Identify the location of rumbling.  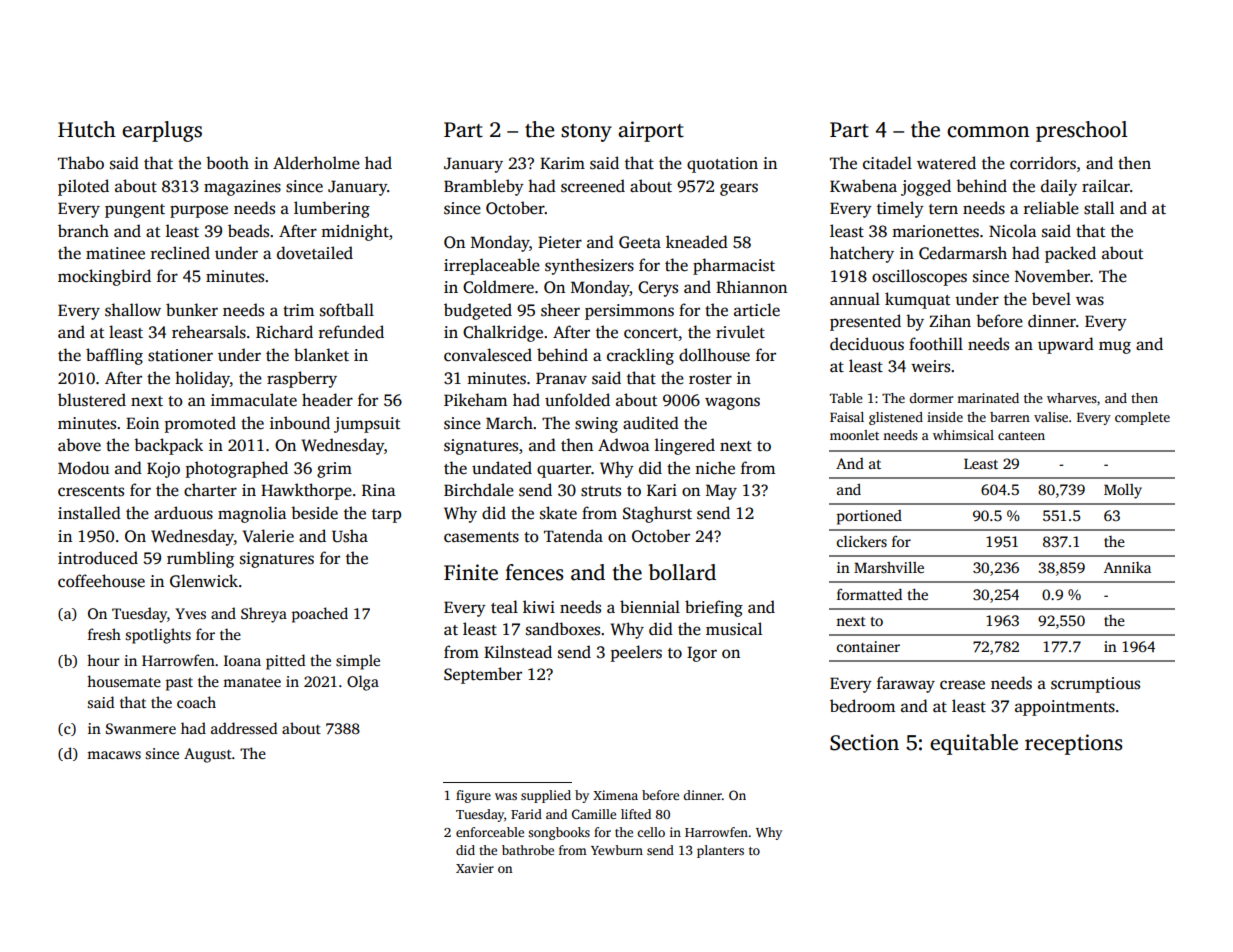
(200, 559).
